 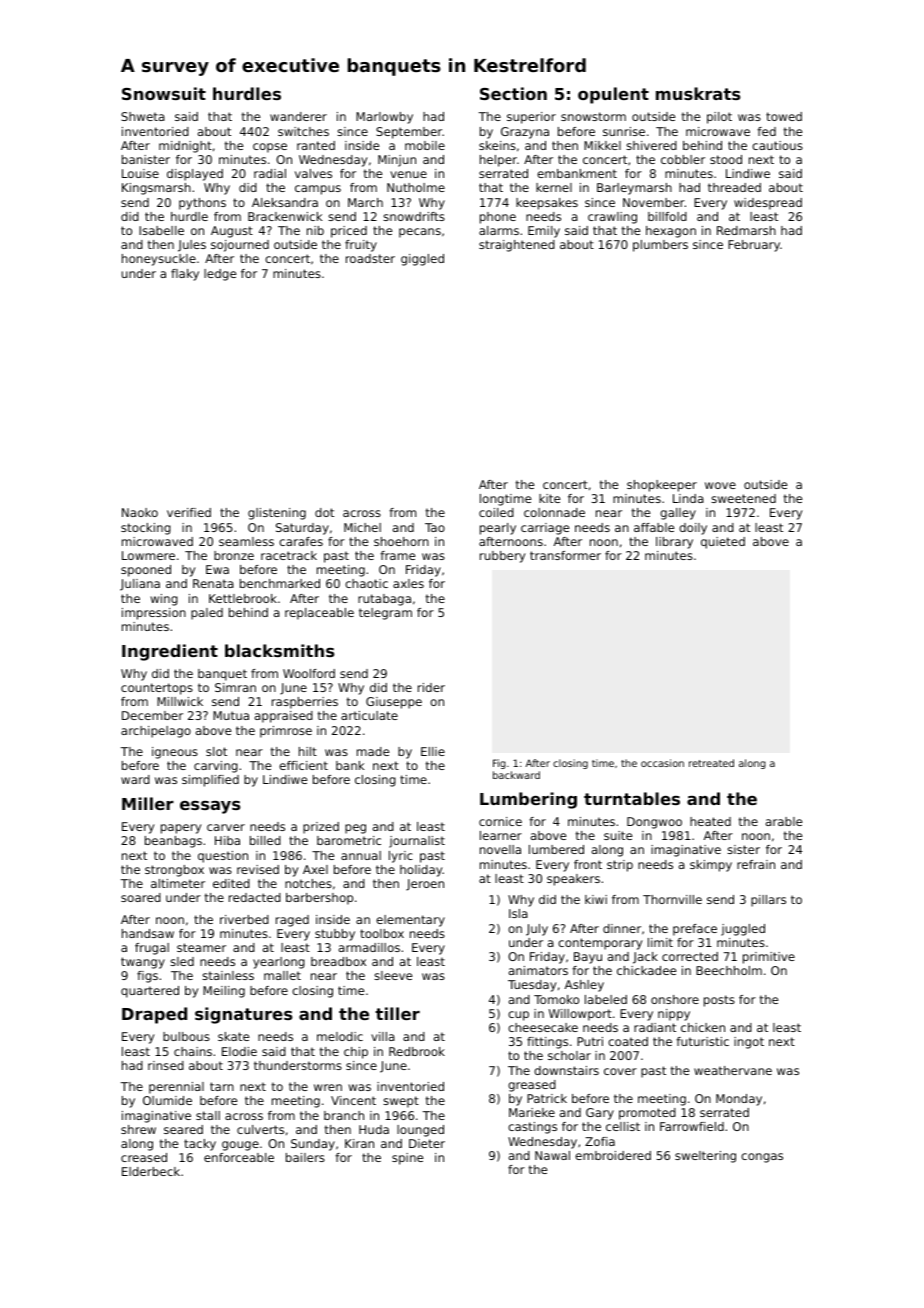 I want to click on greased, so click(x=532, y=1086).
